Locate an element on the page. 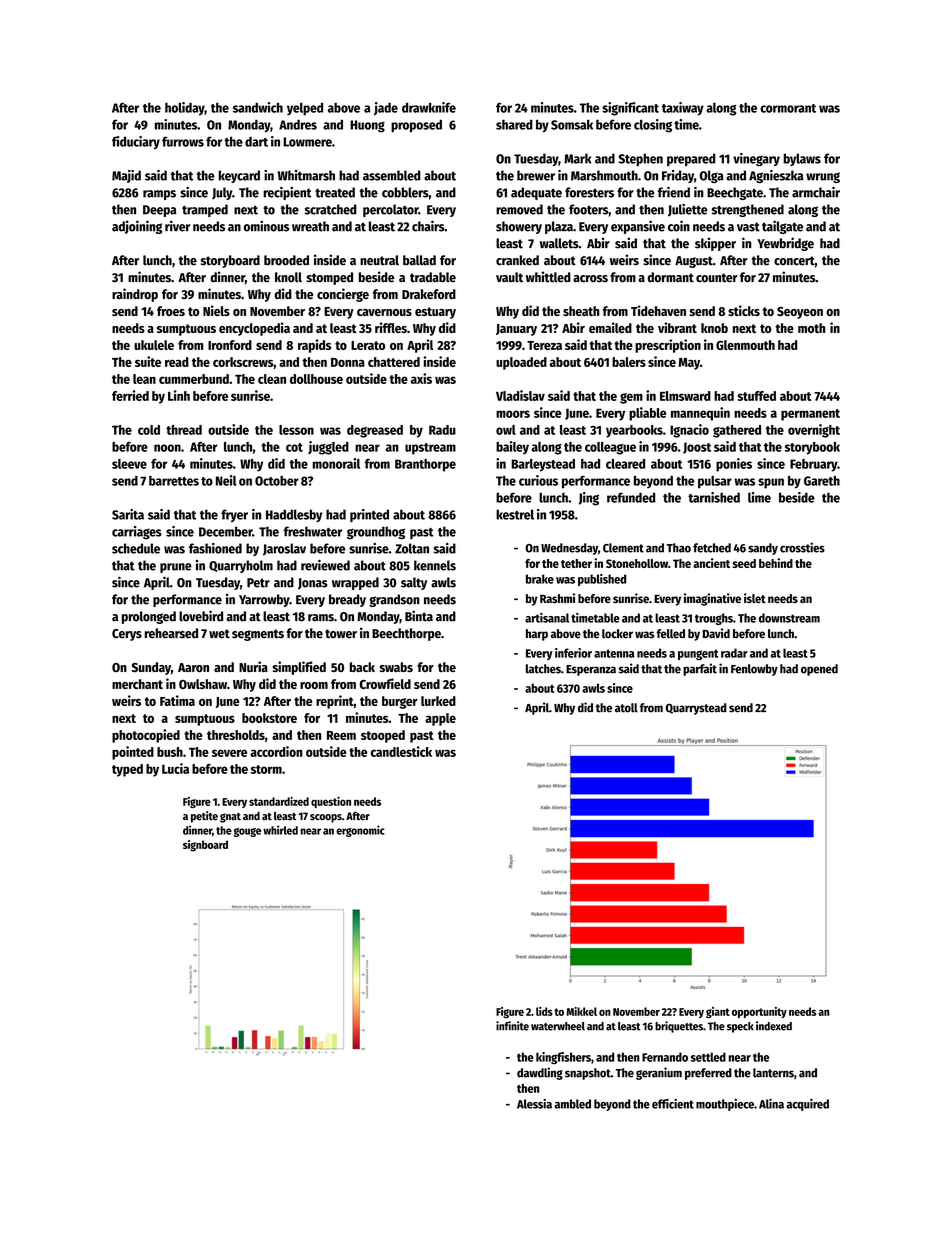 This image has height=1233, width=952. Donna is located at coordinates (348, 362).
